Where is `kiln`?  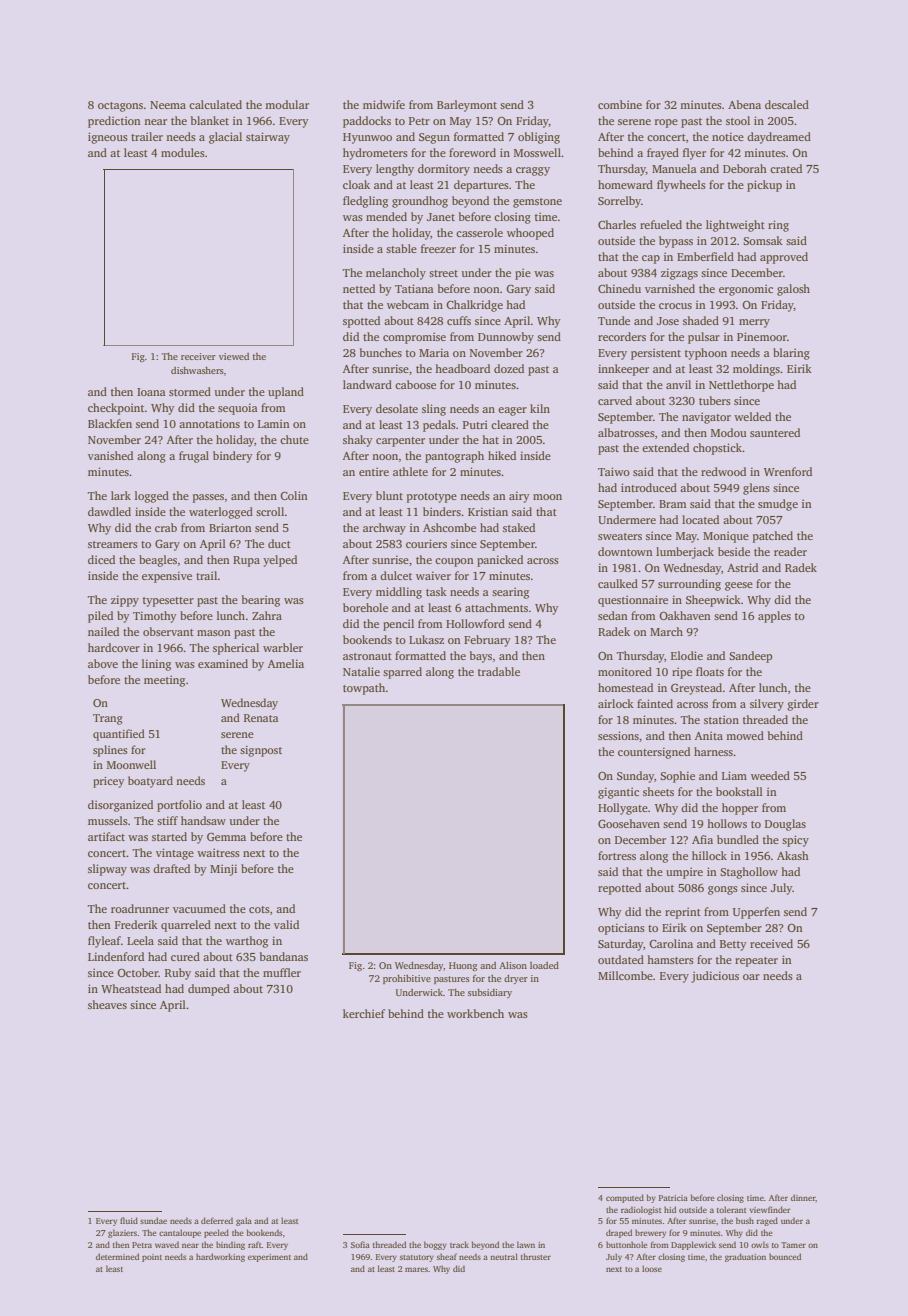
kiln is located at coordinates (540, 408).
